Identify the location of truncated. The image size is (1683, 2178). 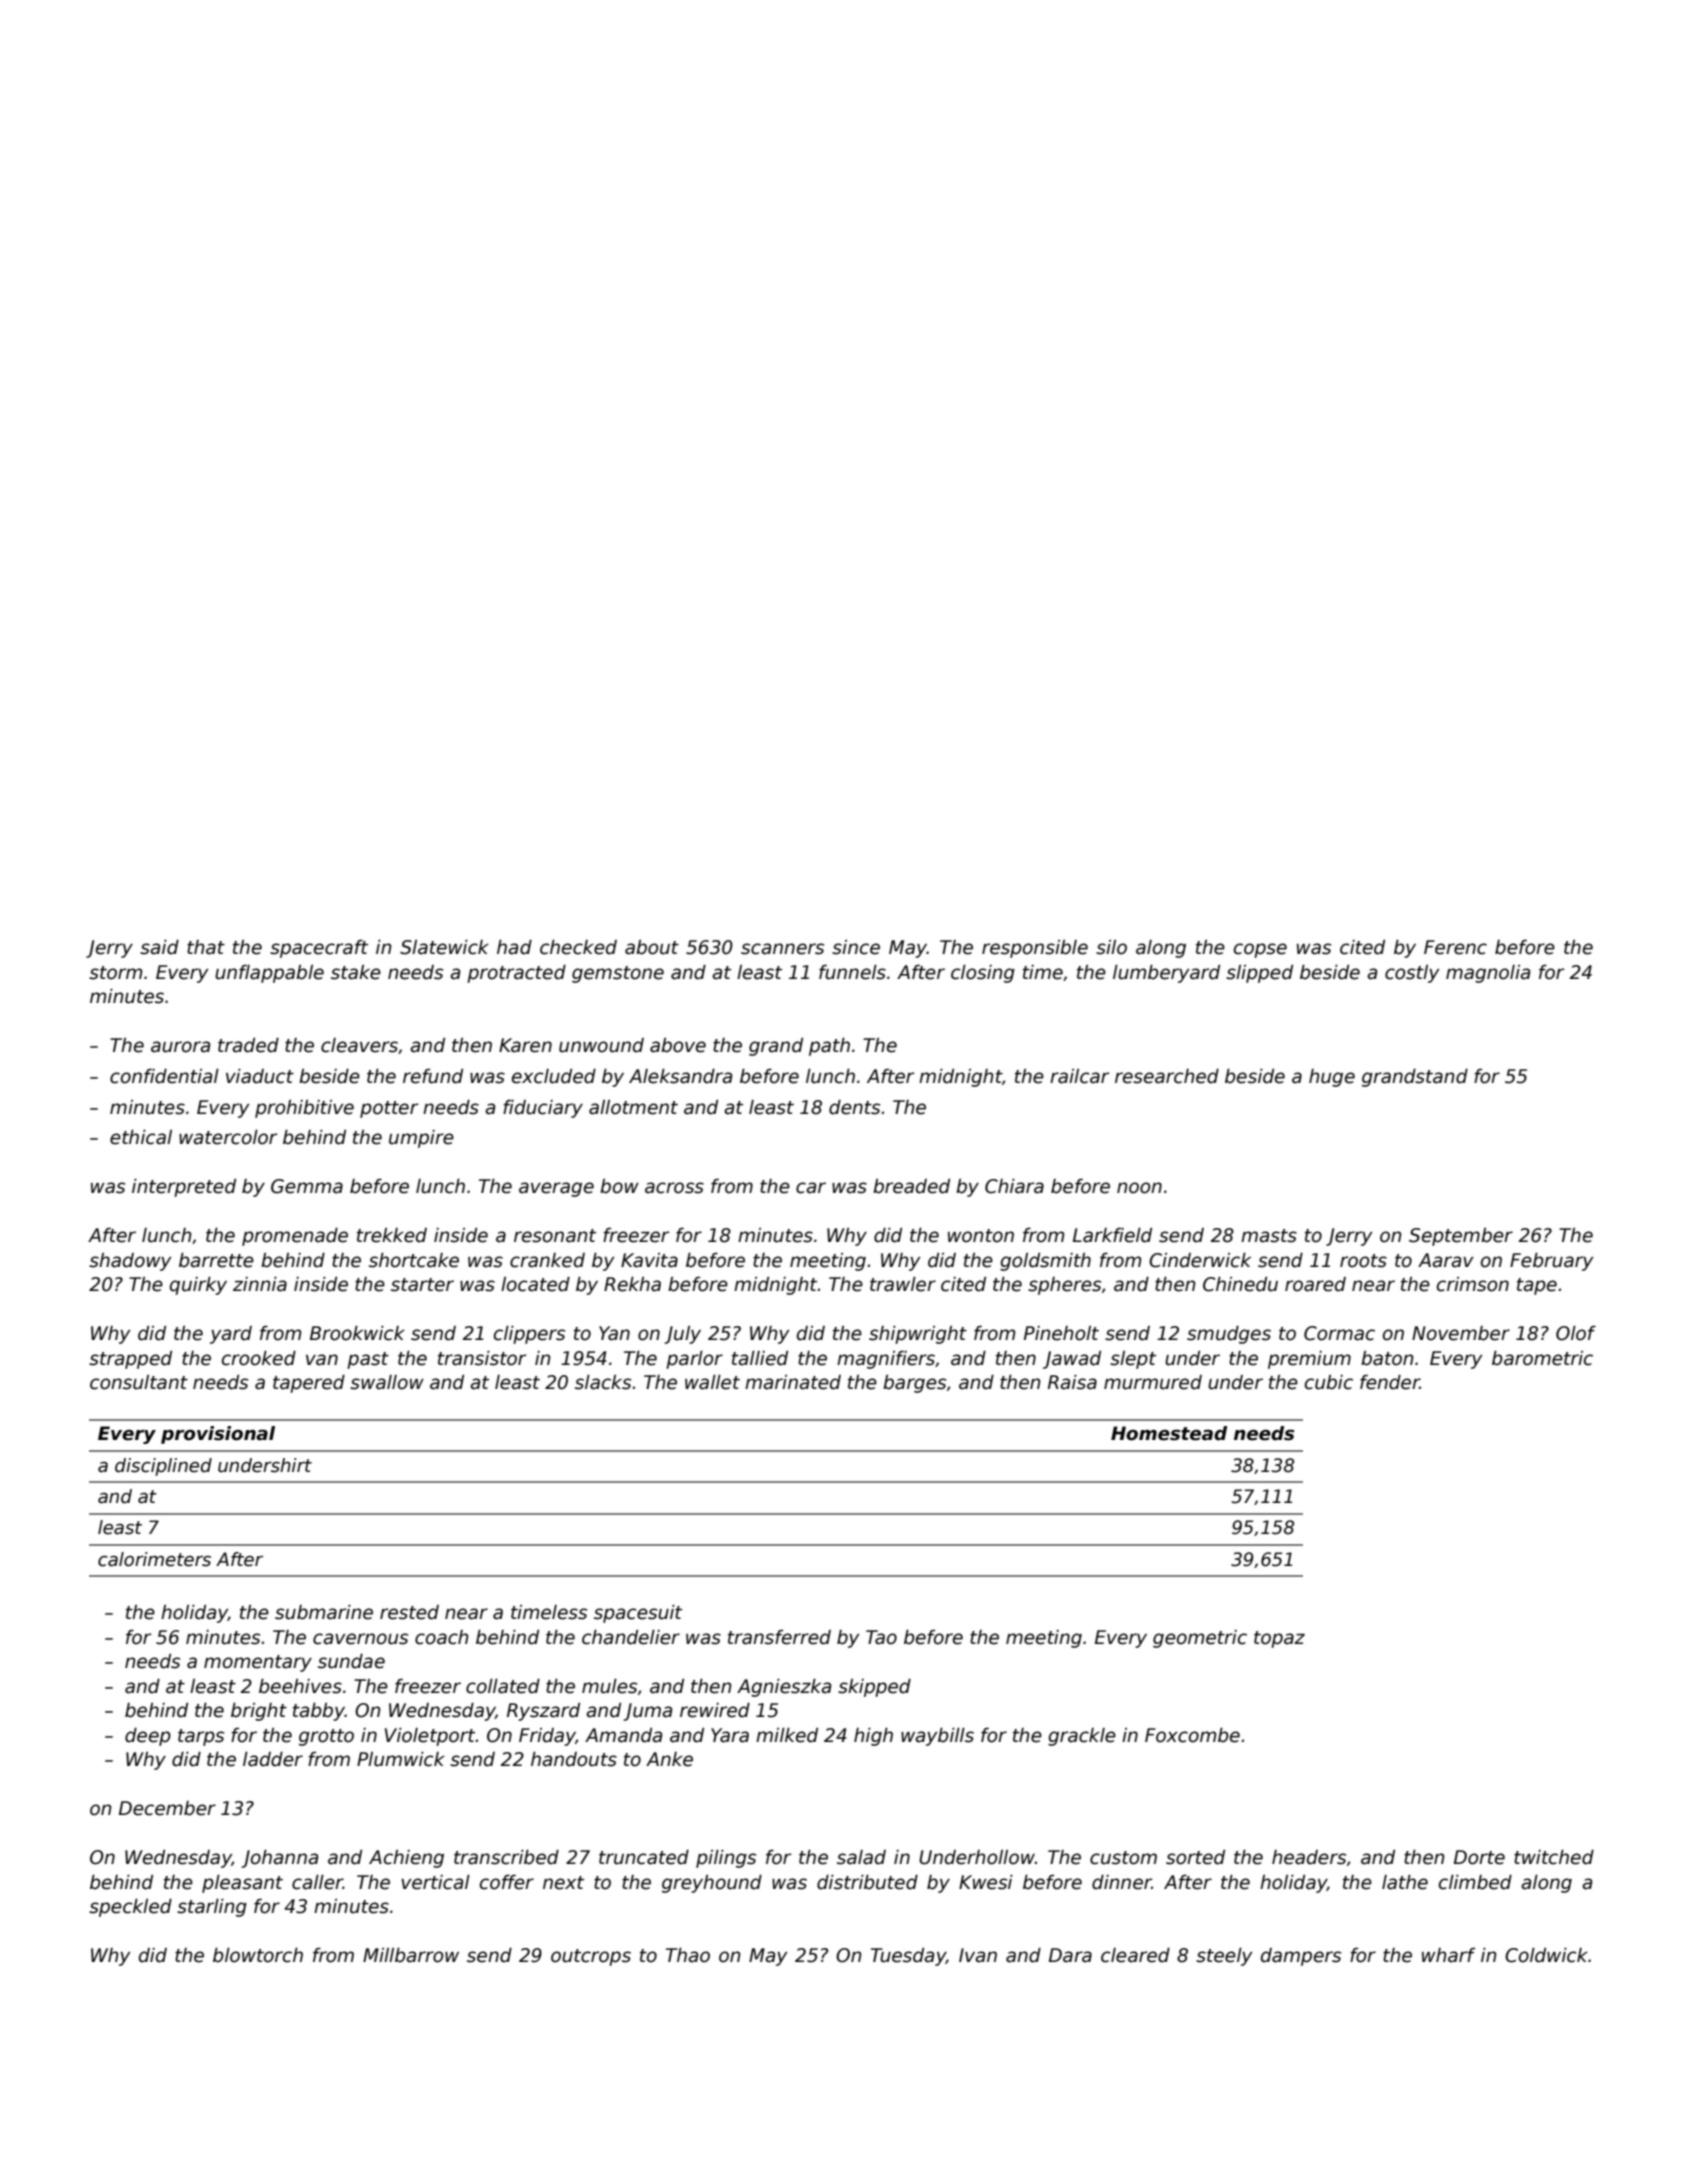
(644, 1857).
